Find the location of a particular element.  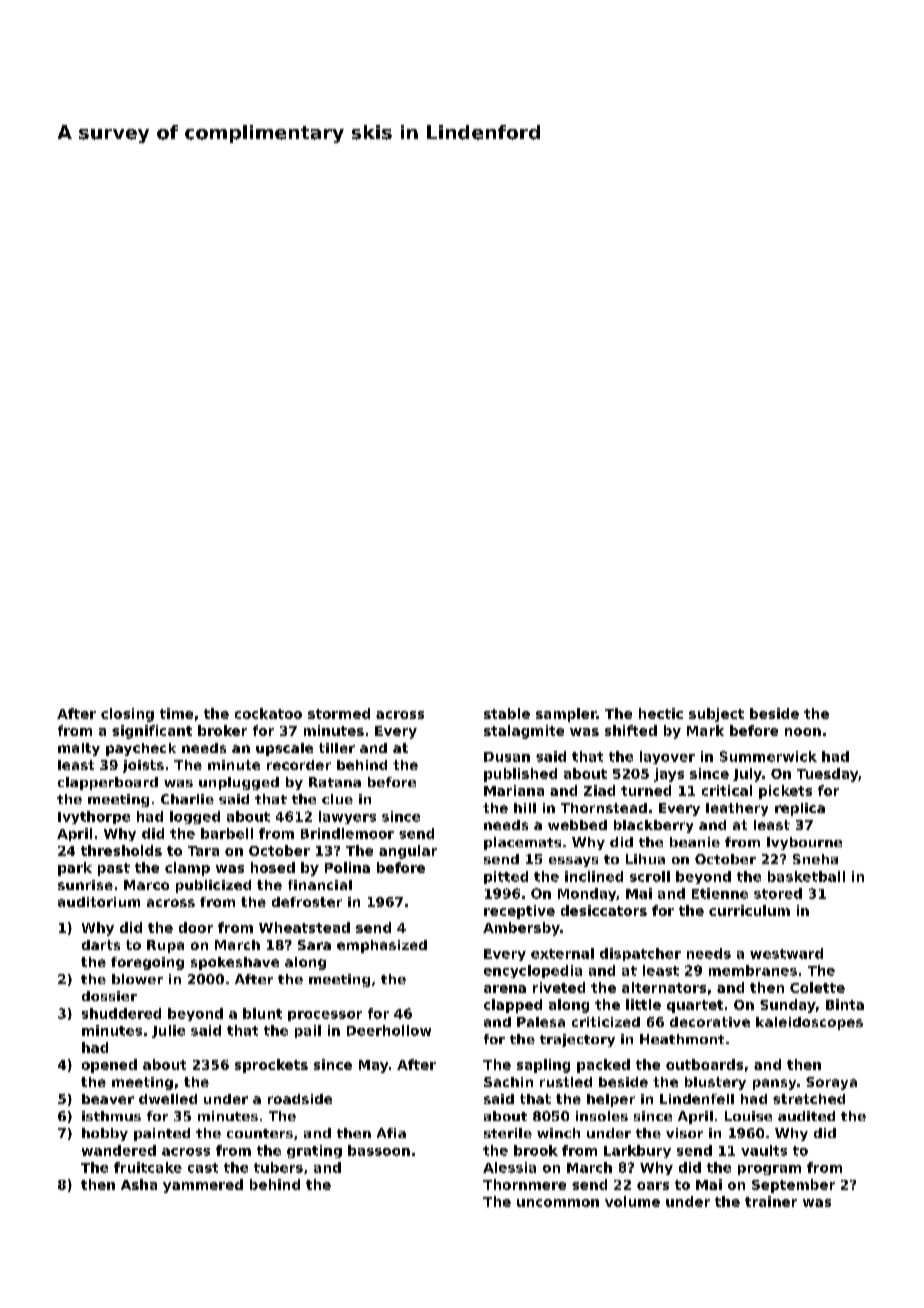

closing is located at coordinates (127, 715).
